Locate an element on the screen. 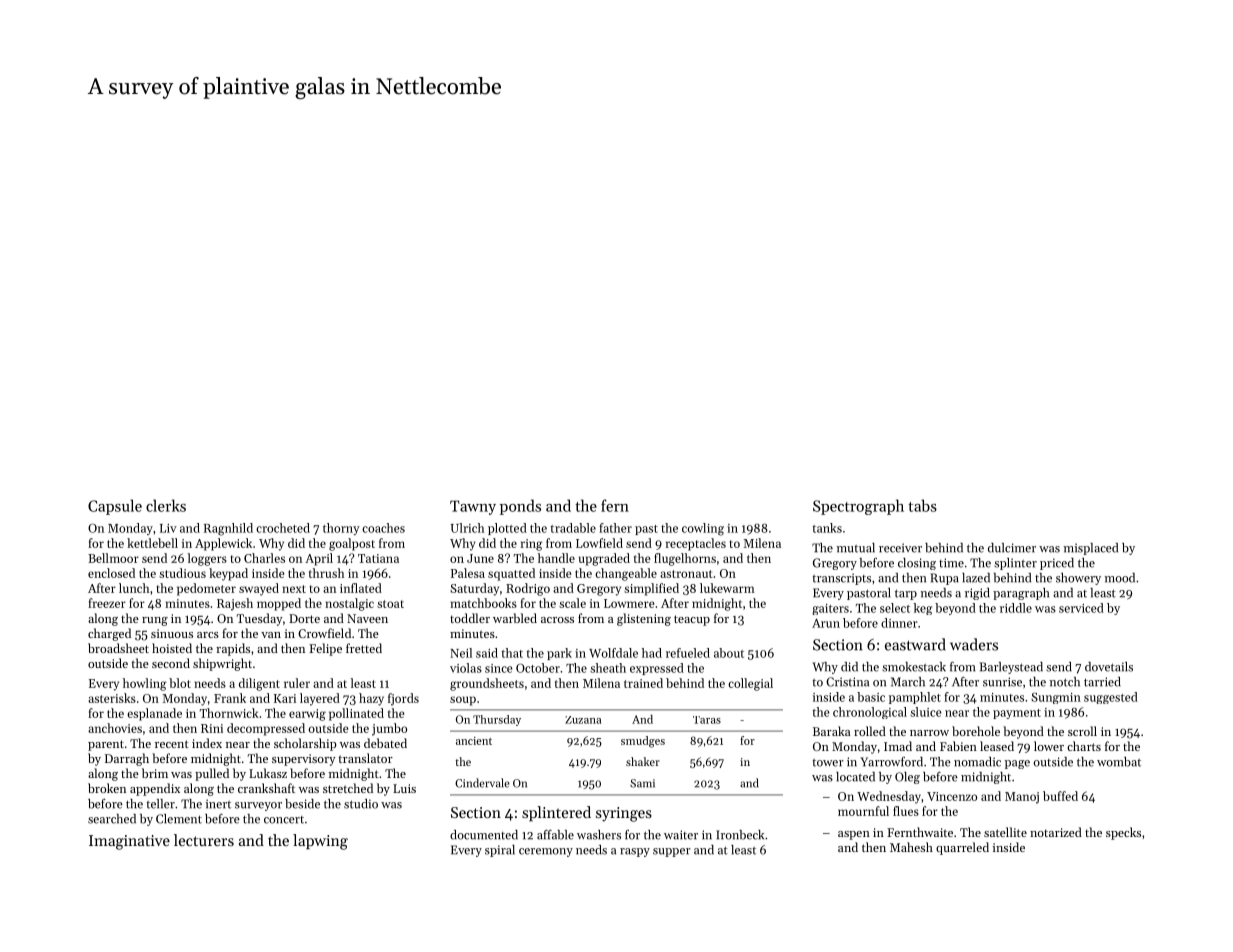  tabs is located at coordinates (922, 505).
